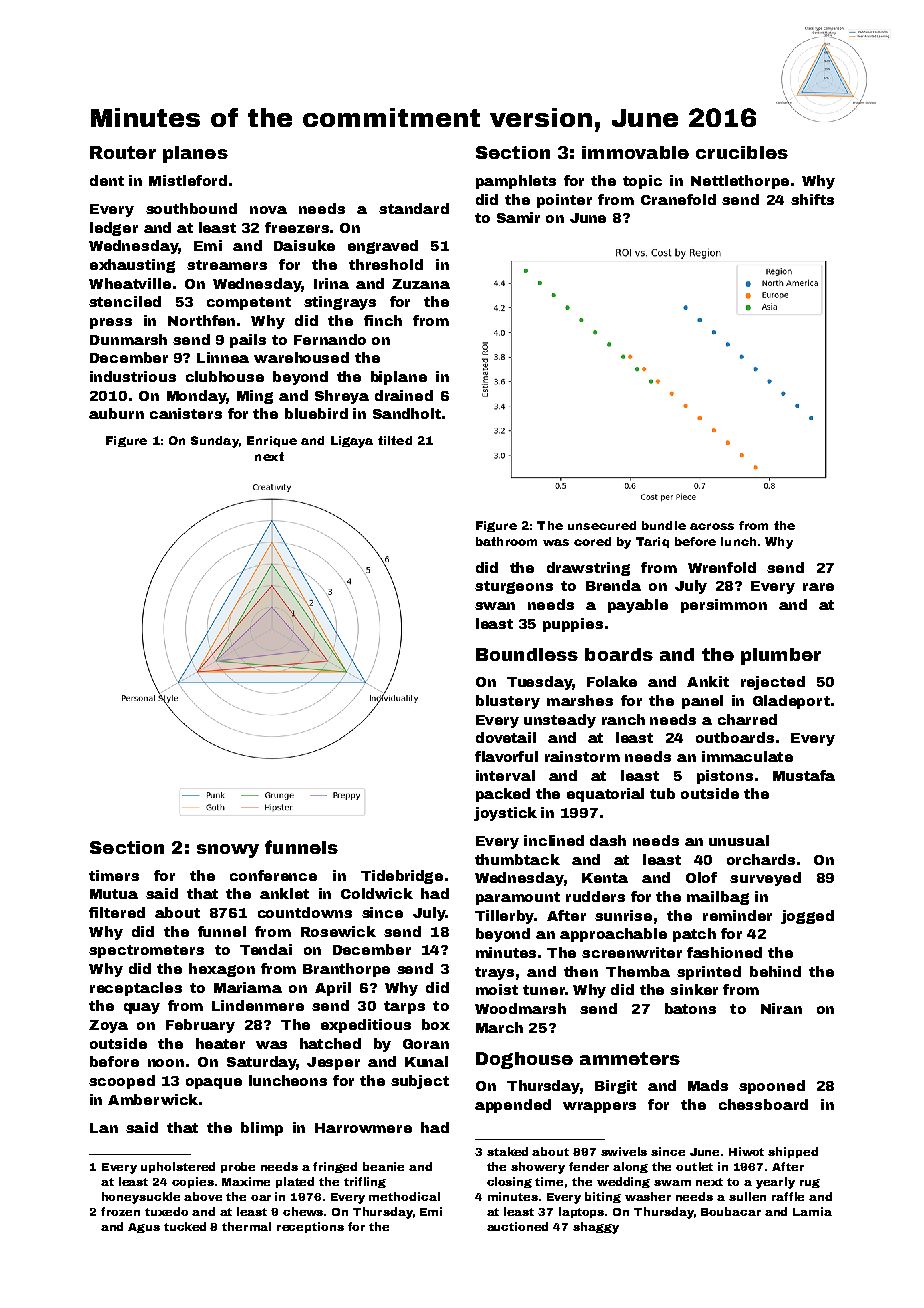 This image has height=1308, width=924. I want to click on bathroom, so click(506, 541).
